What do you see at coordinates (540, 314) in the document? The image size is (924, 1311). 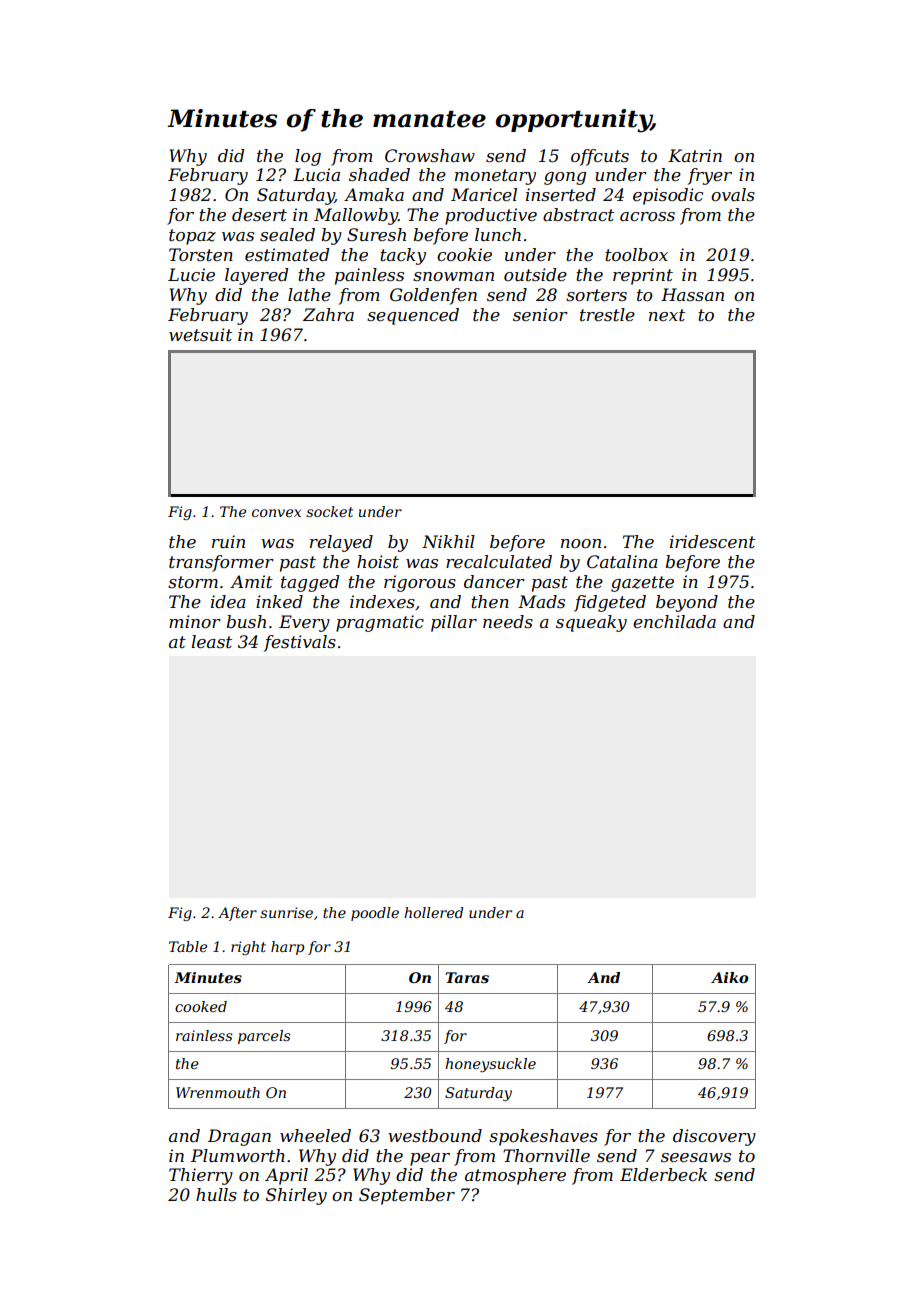 I see `senior` at bounding box center [540, 314].
